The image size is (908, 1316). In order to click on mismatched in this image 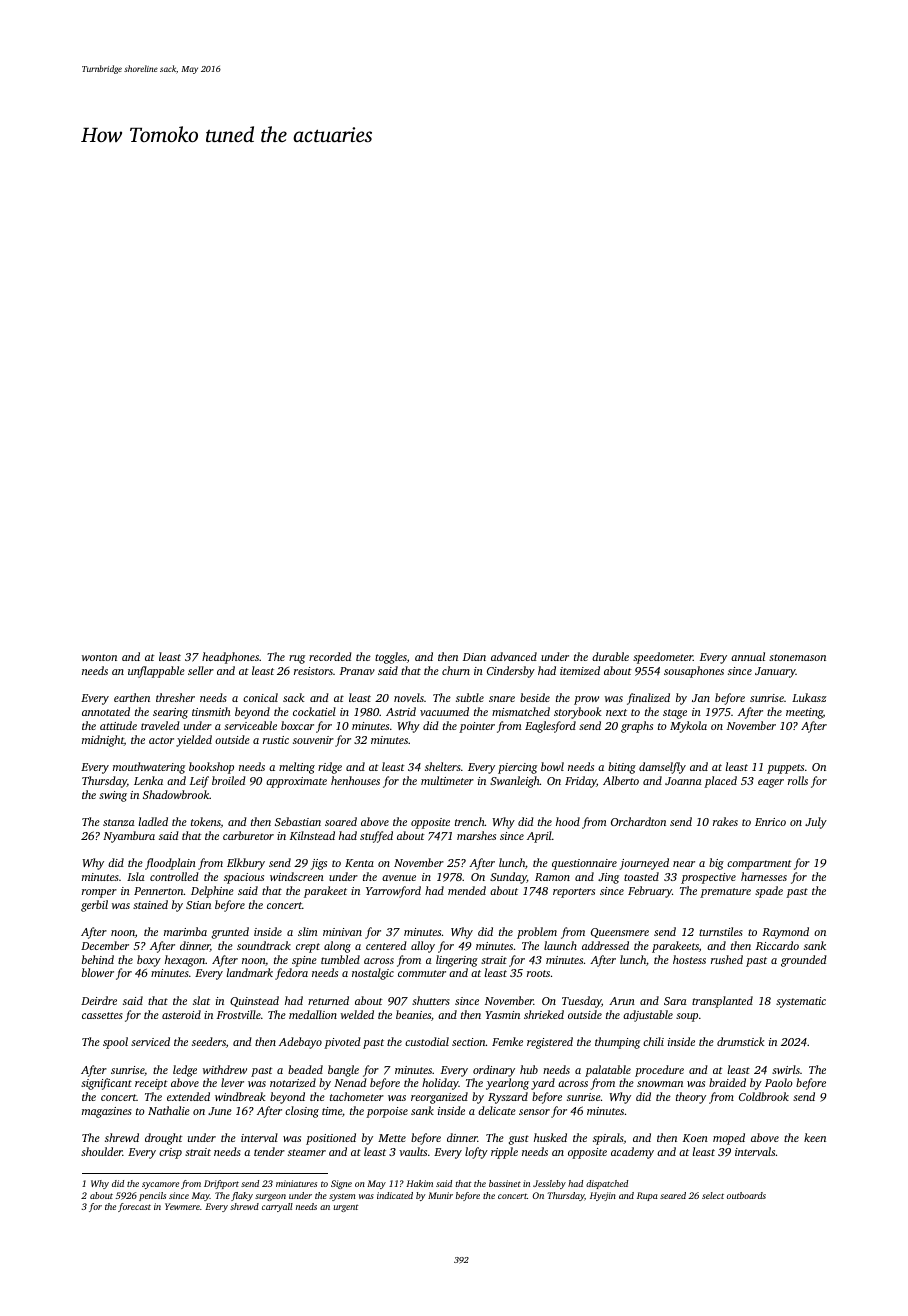, I will do `click(521, 711)`.
